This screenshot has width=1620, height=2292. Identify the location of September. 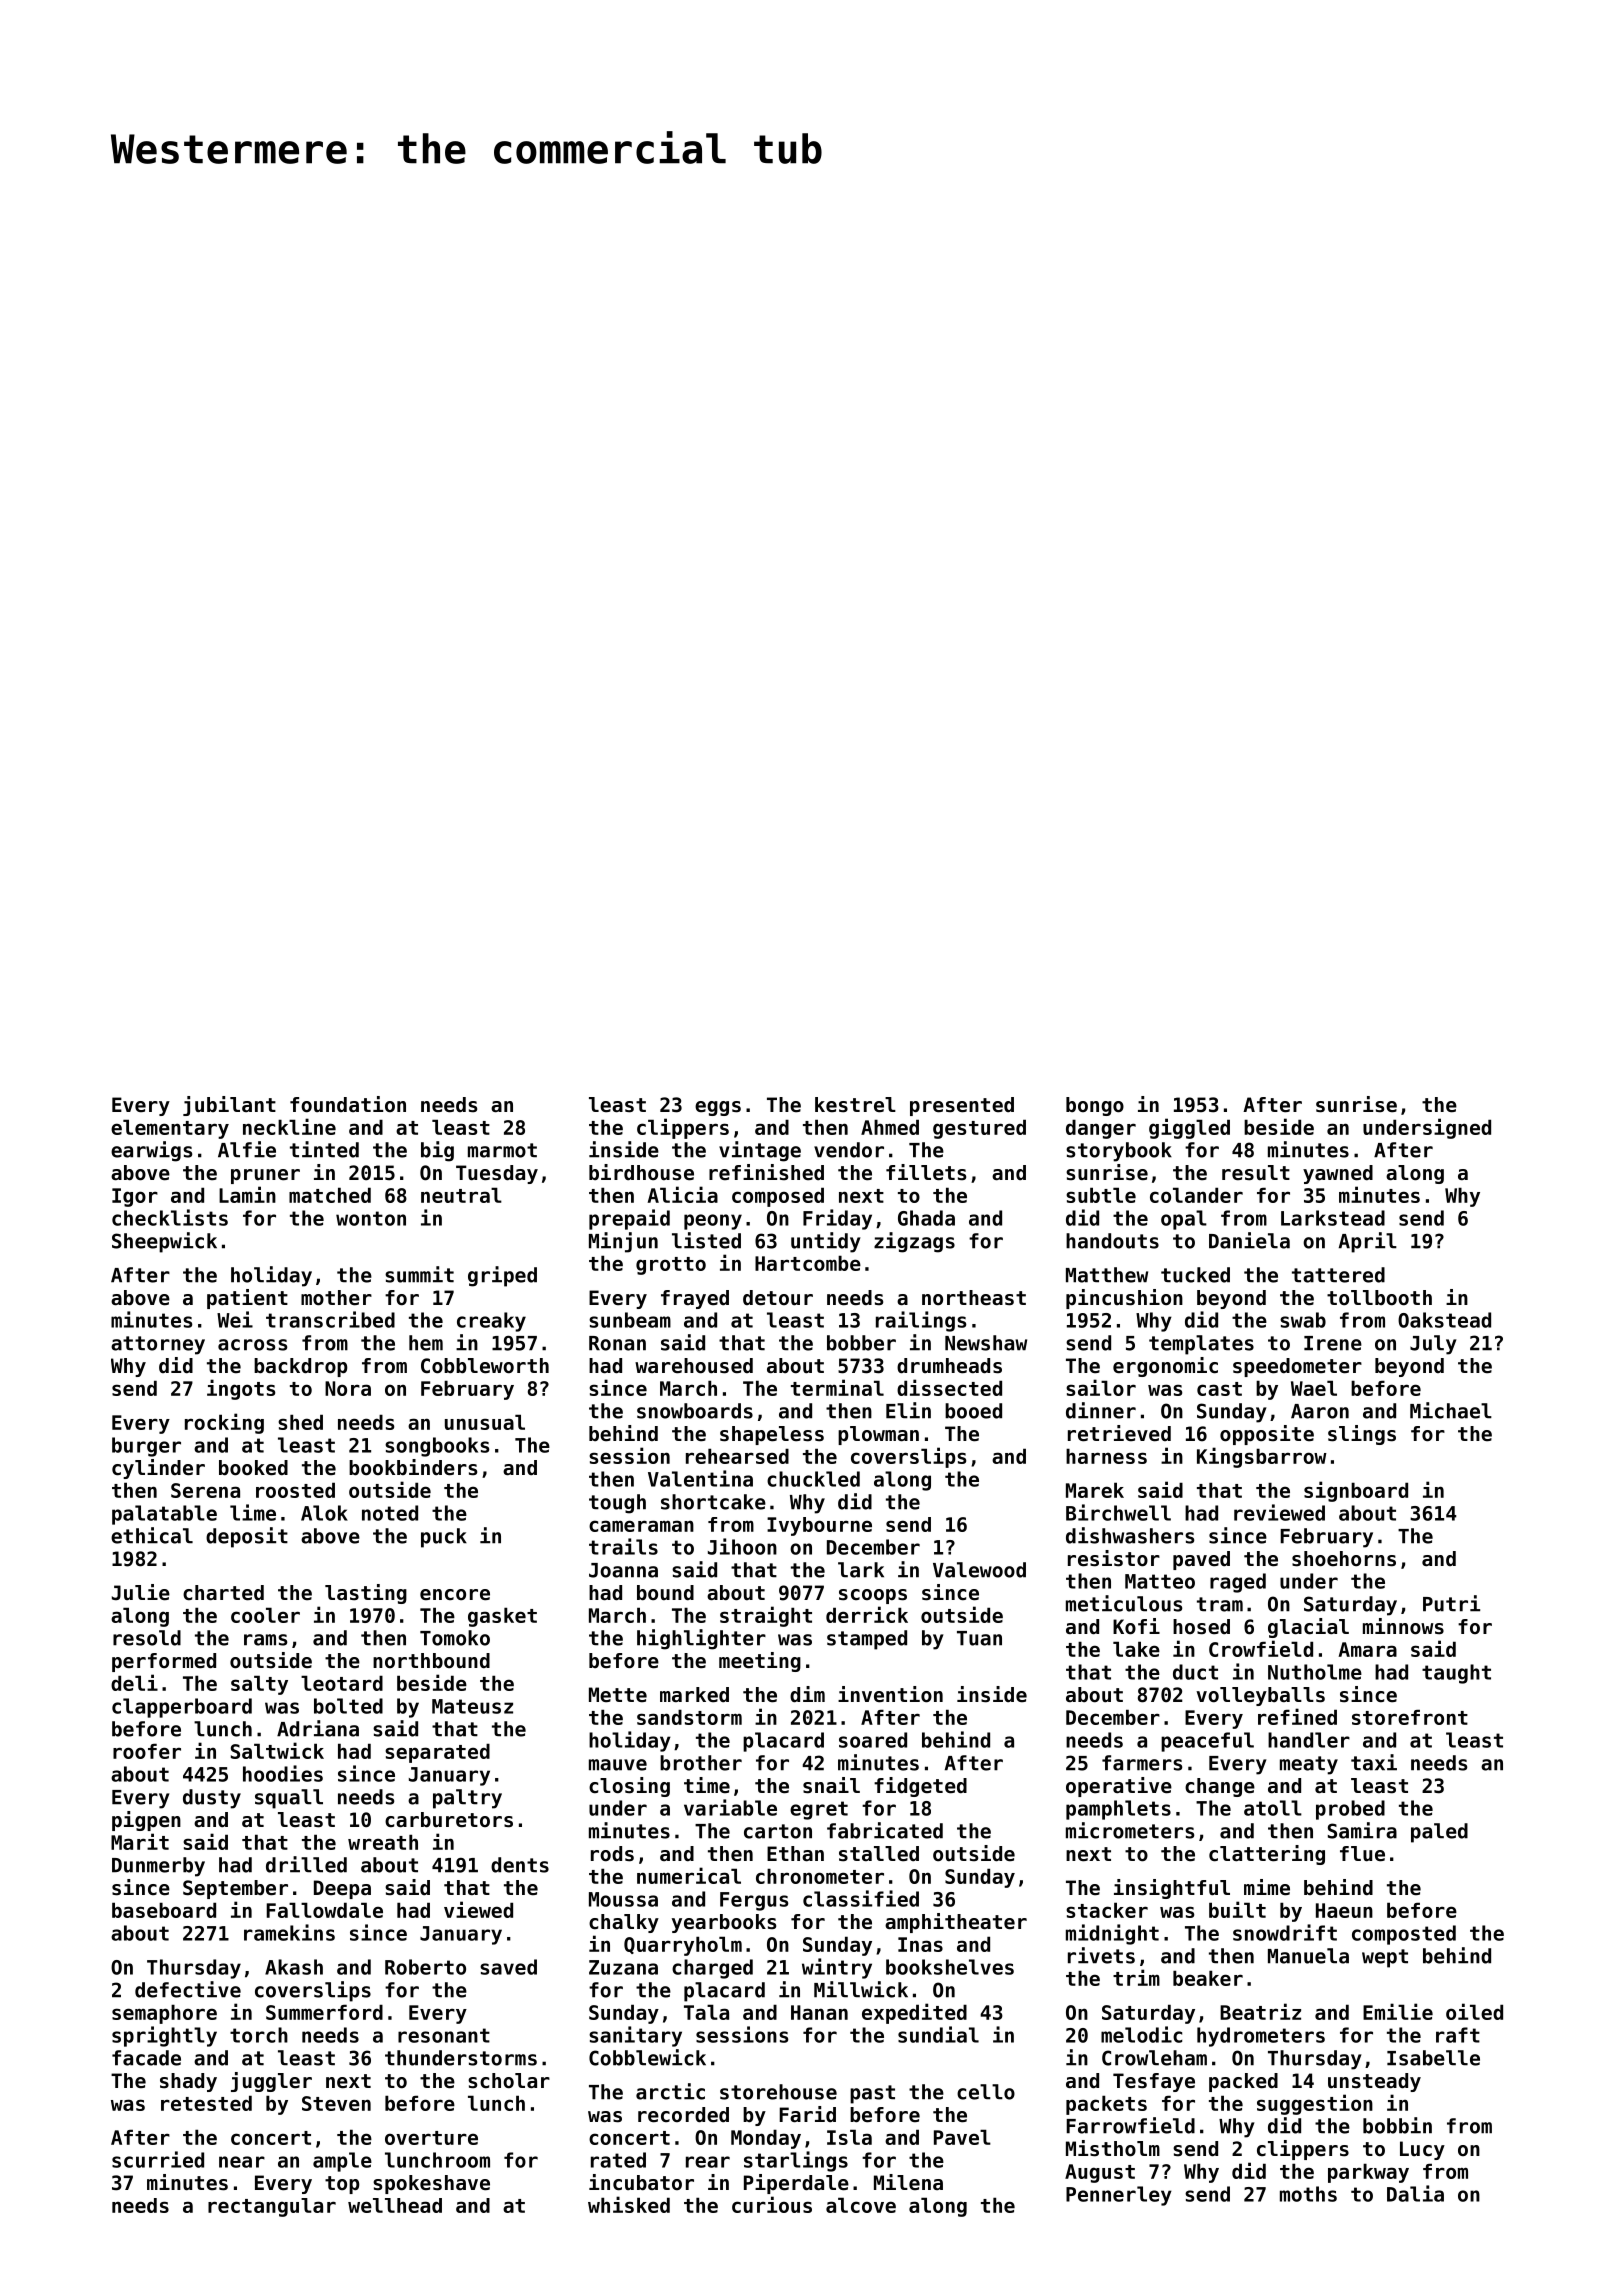
(235, 1889).
